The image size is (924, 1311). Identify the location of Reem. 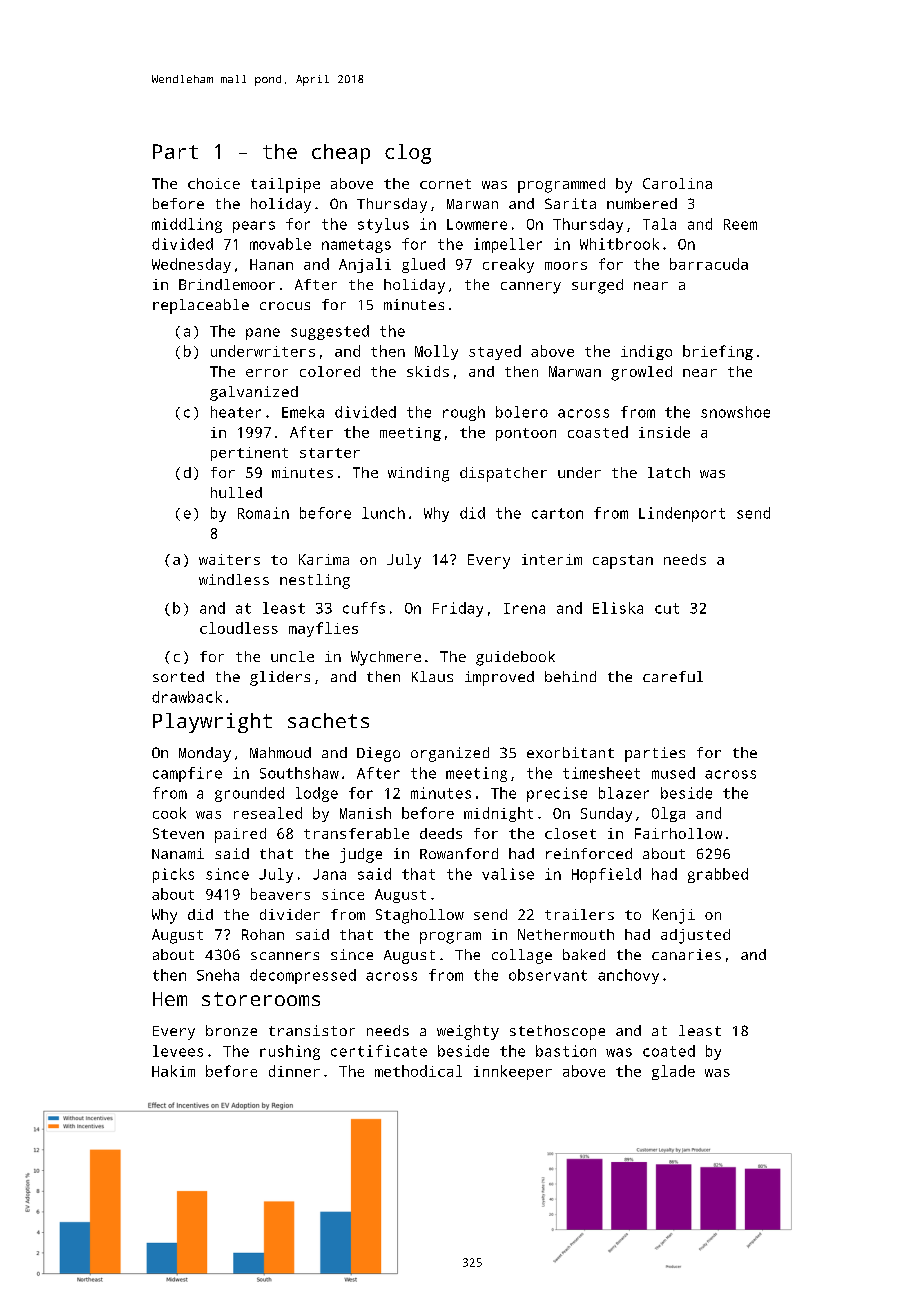
(740, 224).
